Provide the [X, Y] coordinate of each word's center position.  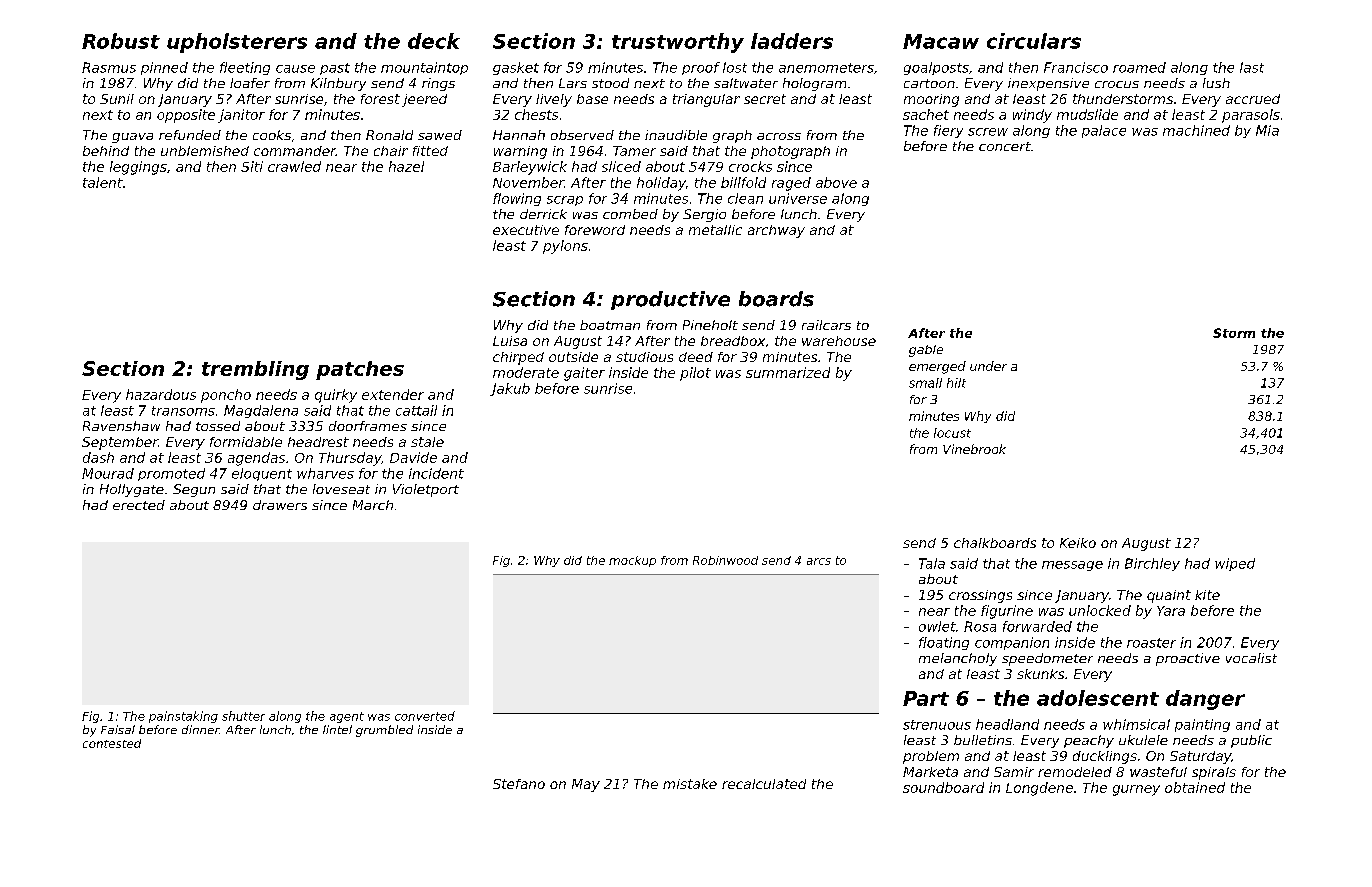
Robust [121, 41]
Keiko [1078, 543]
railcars [826, 325]
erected [139, 505]
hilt [956, 383]
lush [1216, 83]
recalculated [764, 784]
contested [112, 743]
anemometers [826, 68]
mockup [632, 561]
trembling [255, 370]
